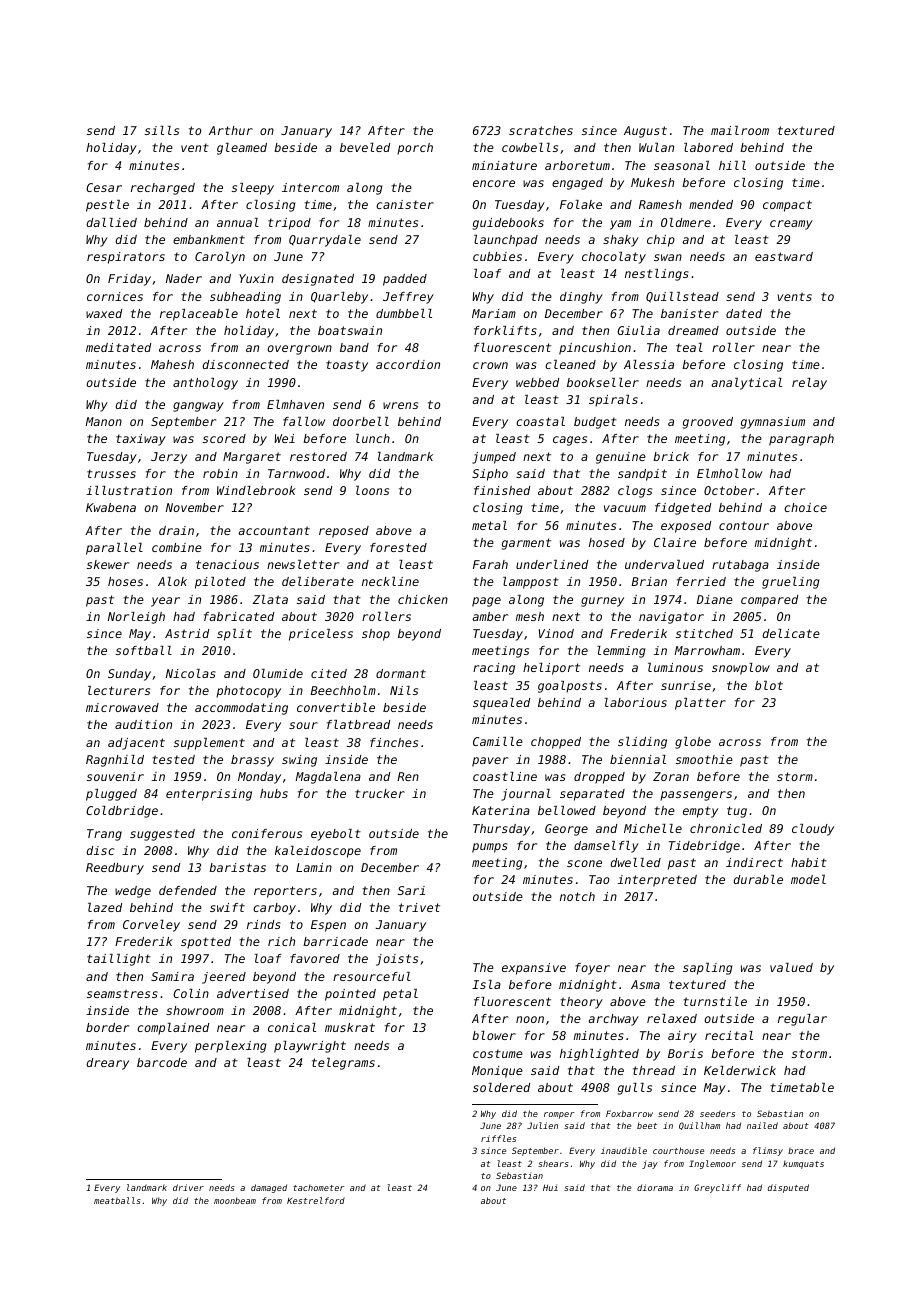 This image has height=1308, width=924. I want to click on choice, so click(805, 507).
